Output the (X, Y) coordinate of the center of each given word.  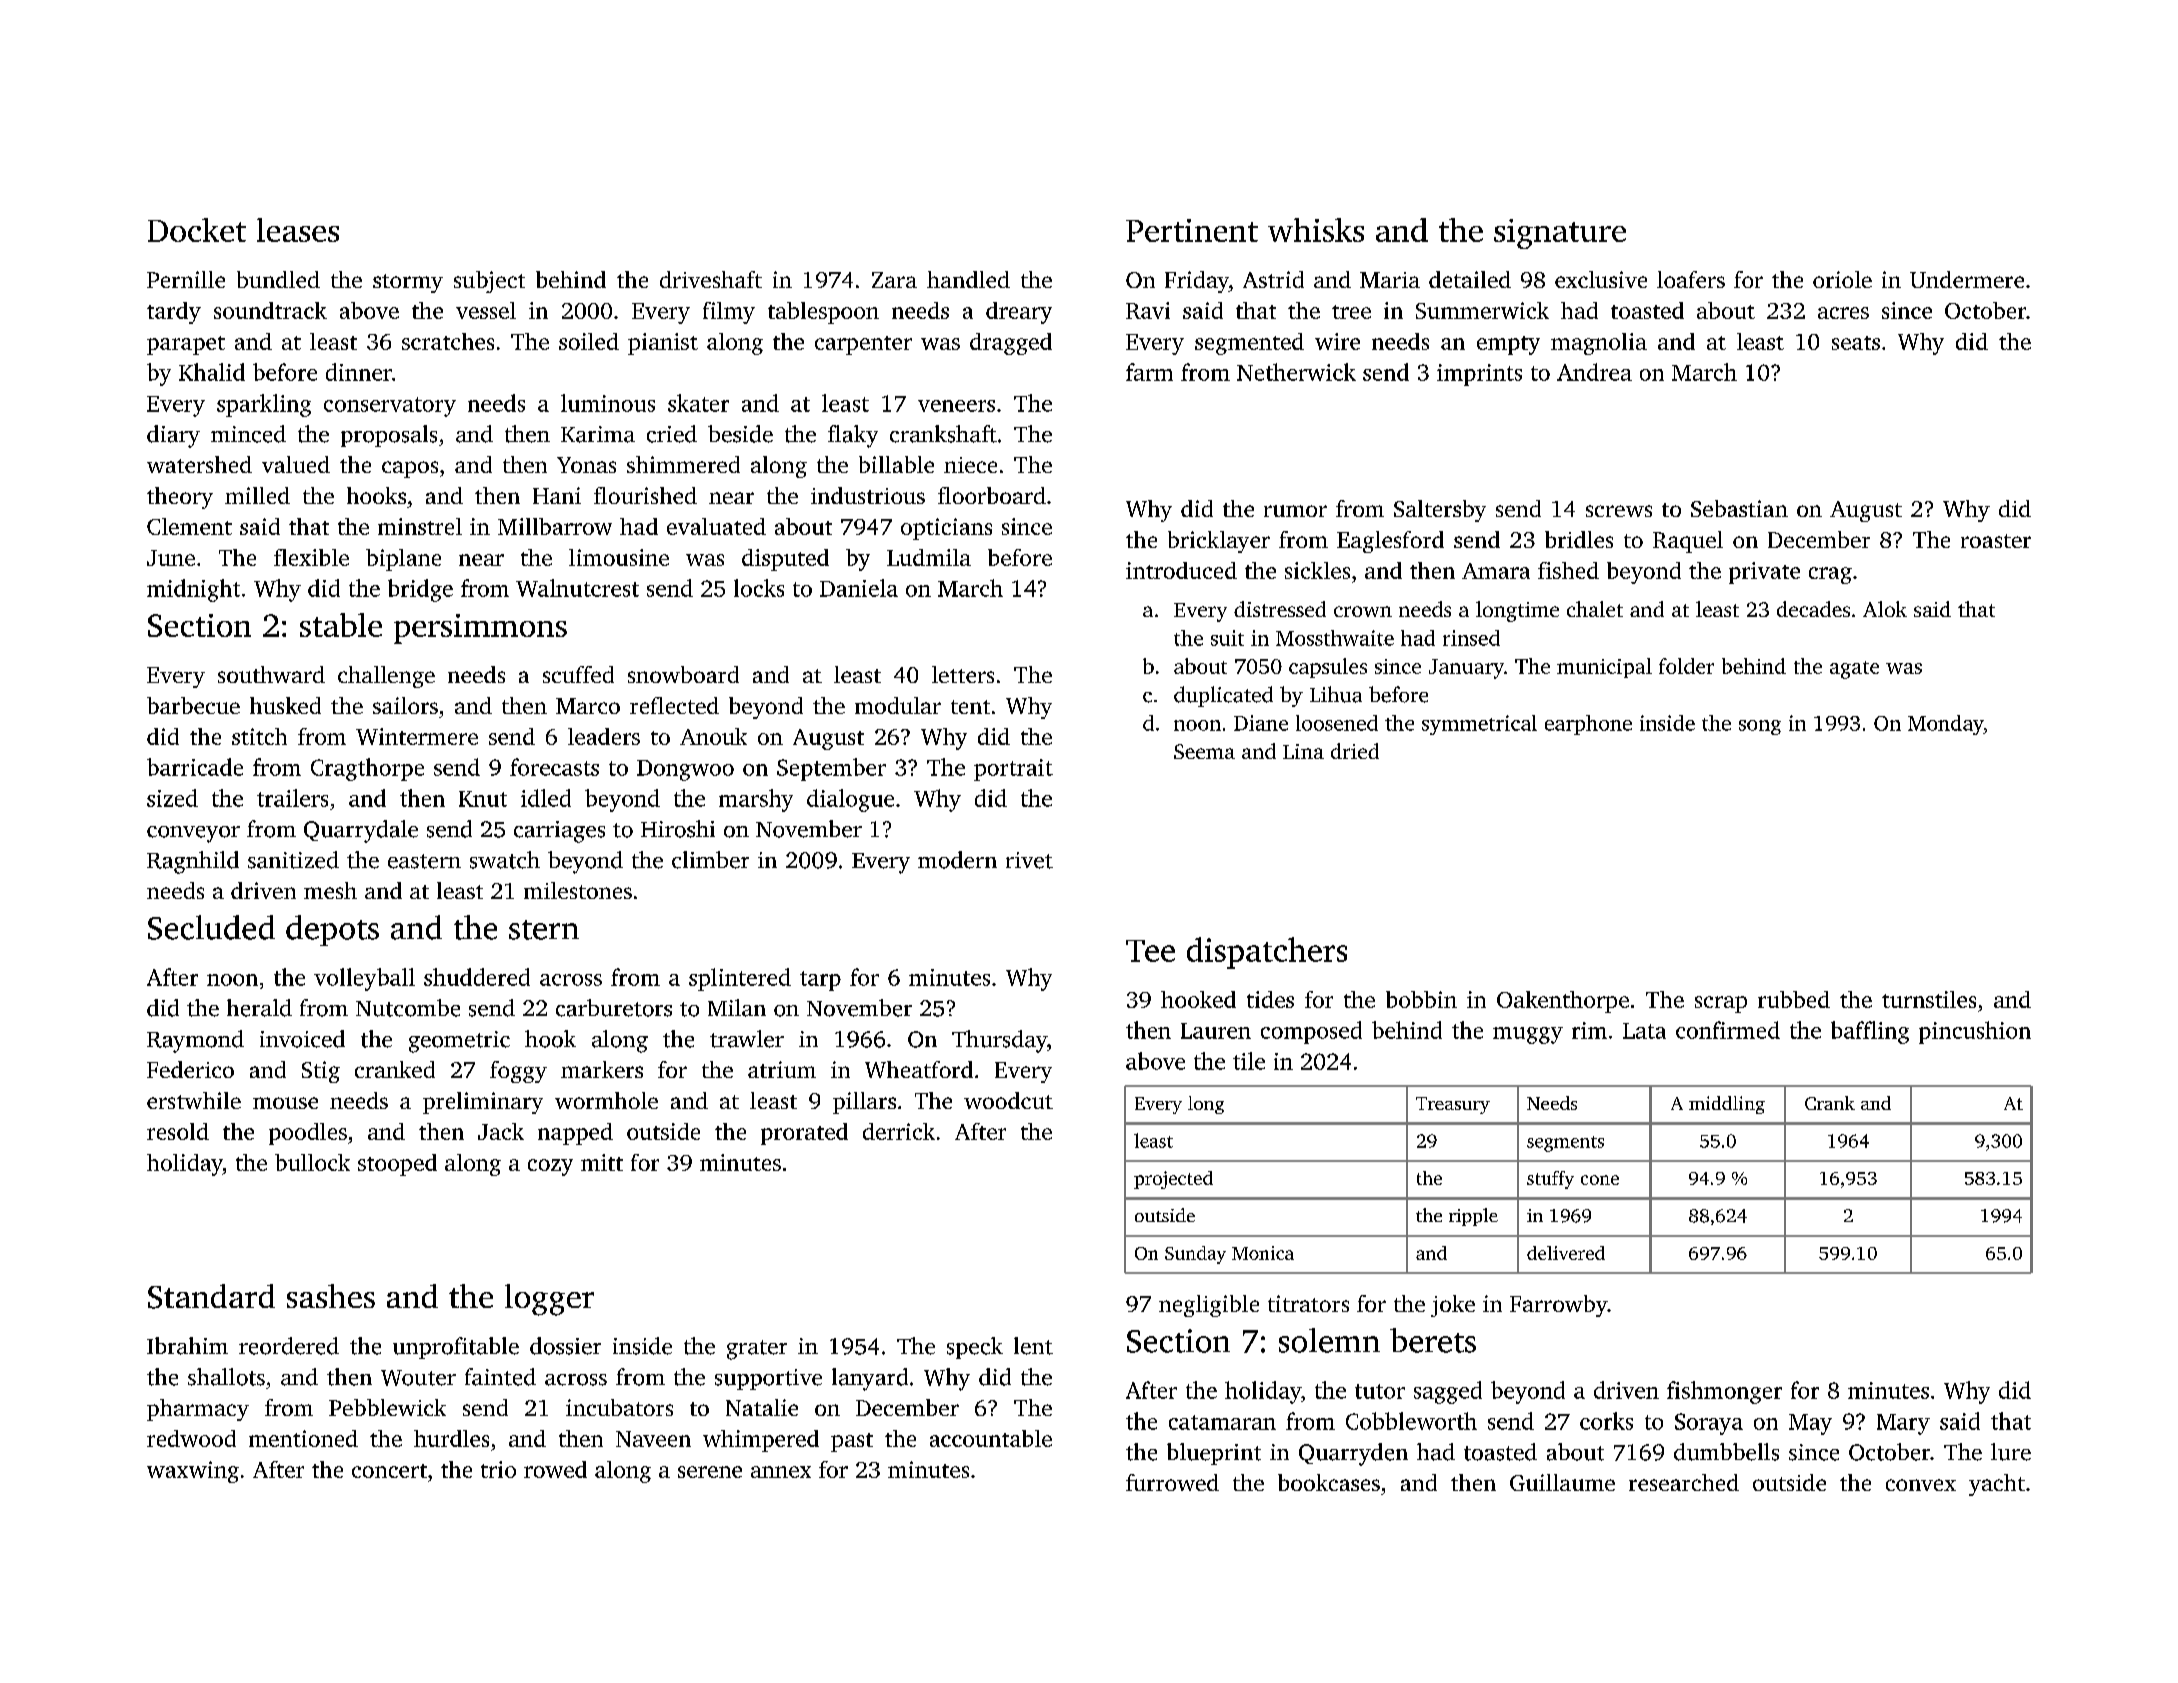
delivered (1566, 1253)
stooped (397, 1165)
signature (1560, 234)
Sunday (1195, 1255)
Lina (1303, 751)
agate (1854, 670)
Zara (894, 280)
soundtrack (270, 310)
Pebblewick (387, 1407)
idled (546, 798)
